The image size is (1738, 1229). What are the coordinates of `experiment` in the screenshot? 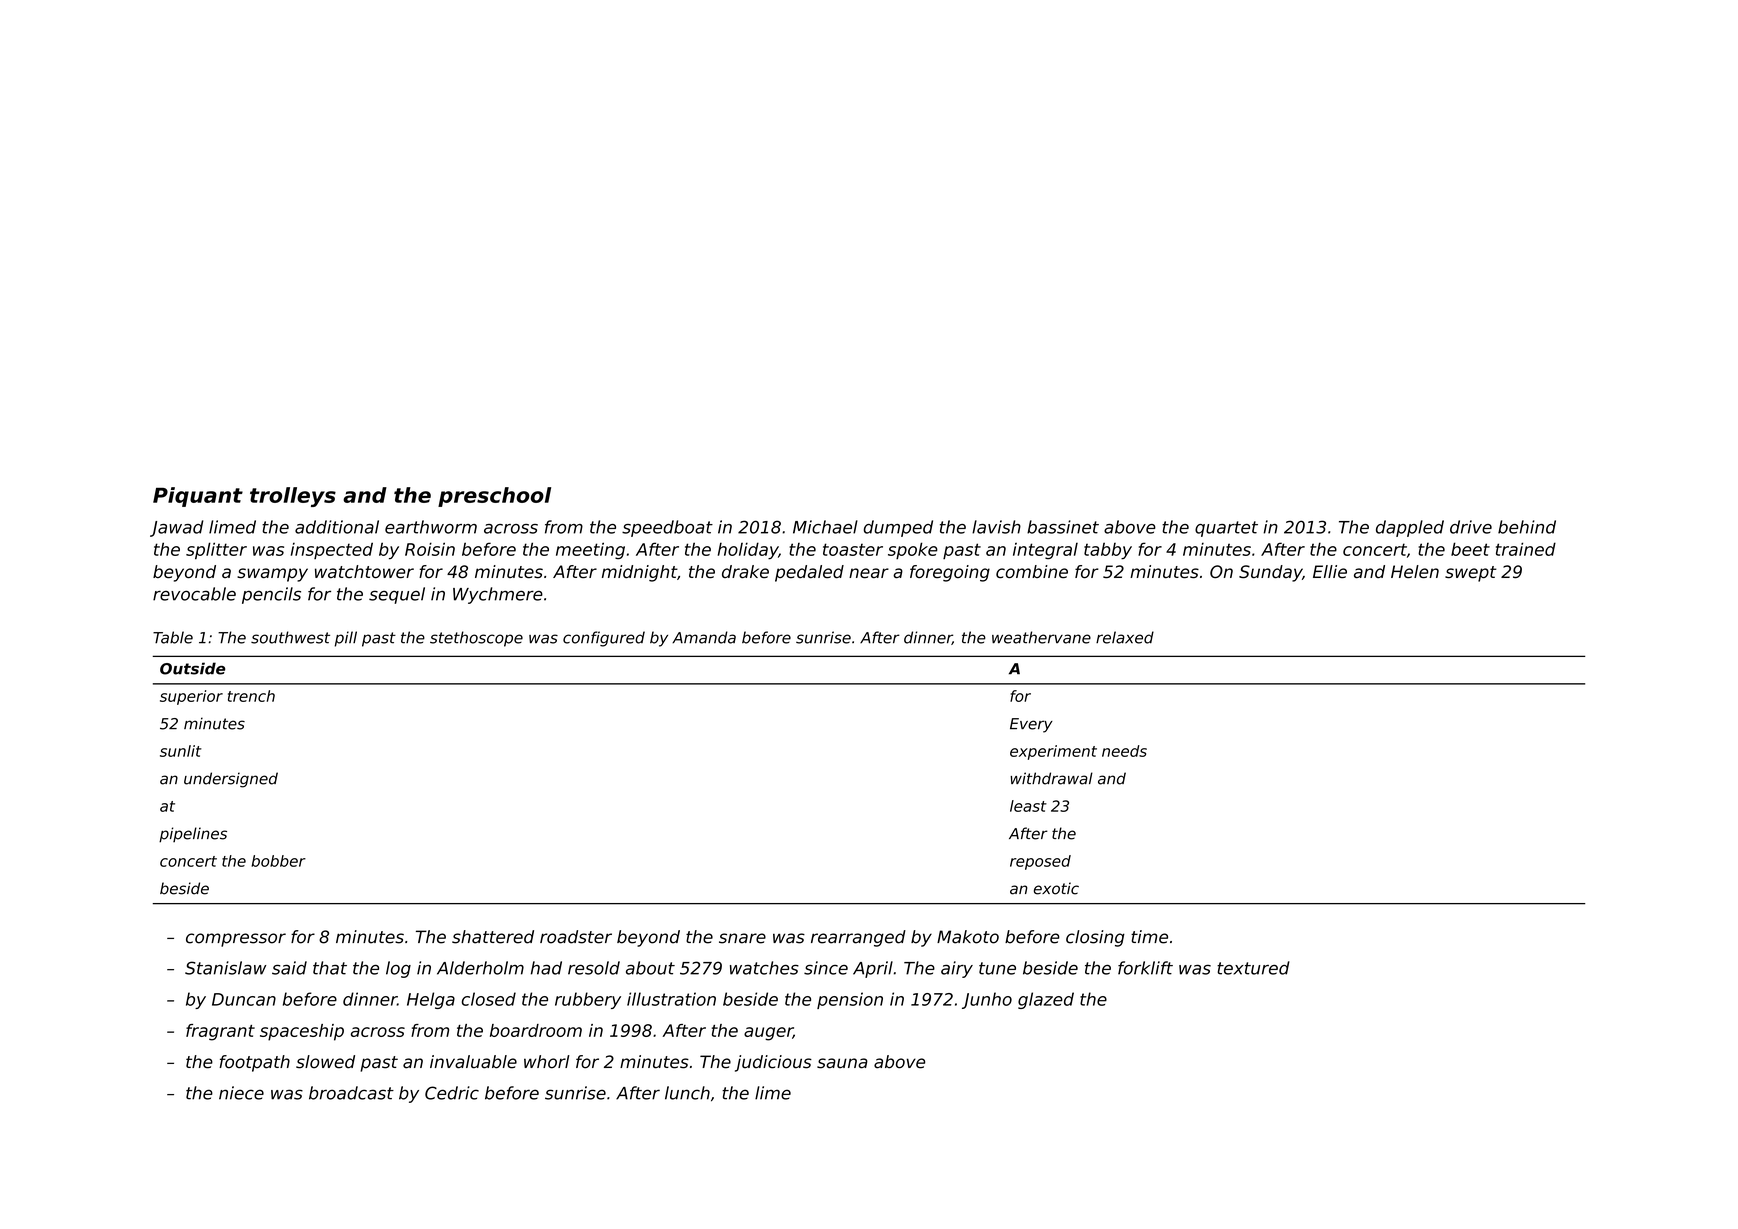 It's located at (1053, 752).
